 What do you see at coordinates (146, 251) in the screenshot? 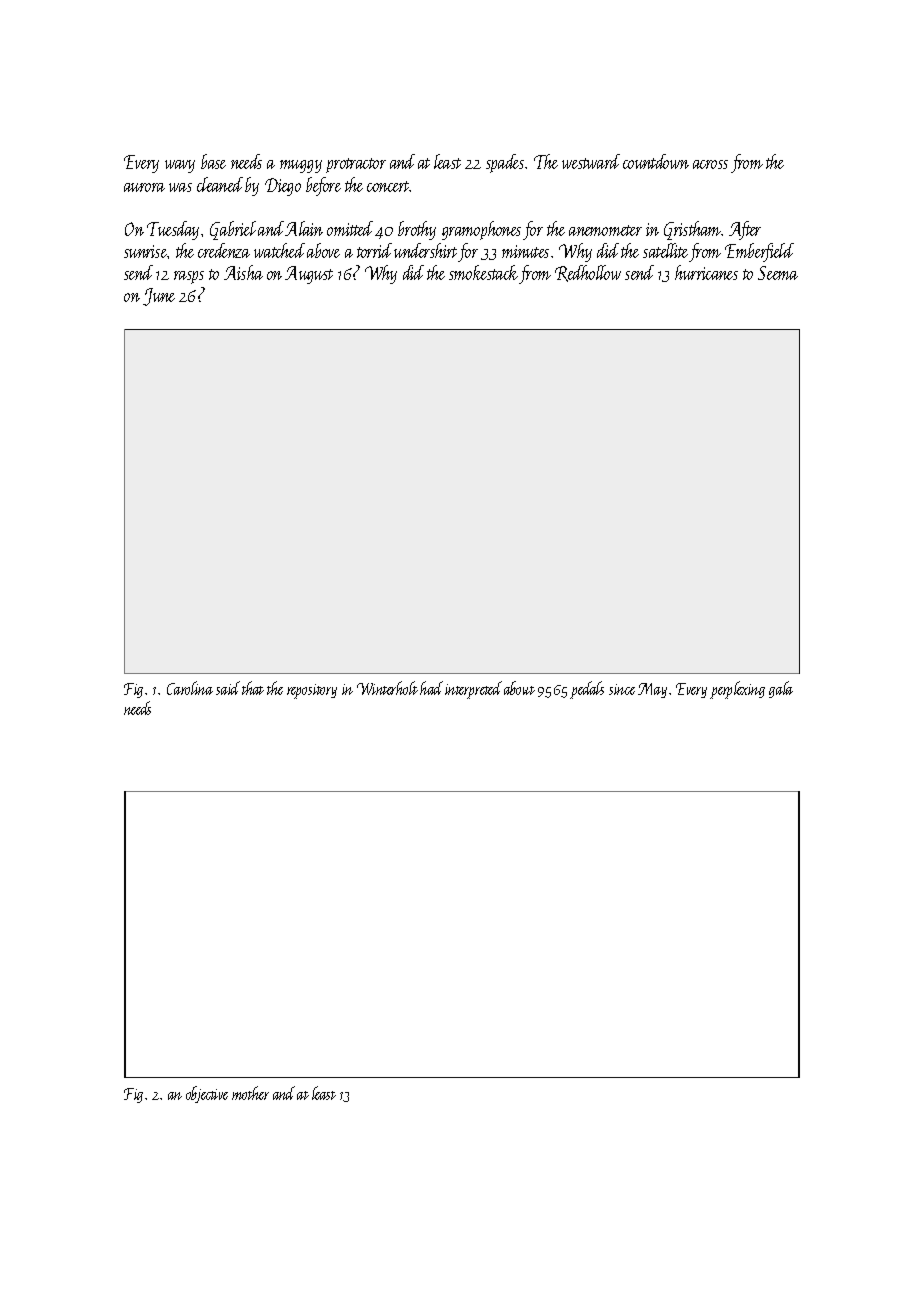
I see `sunrise` at bounding box center [146, 251].
